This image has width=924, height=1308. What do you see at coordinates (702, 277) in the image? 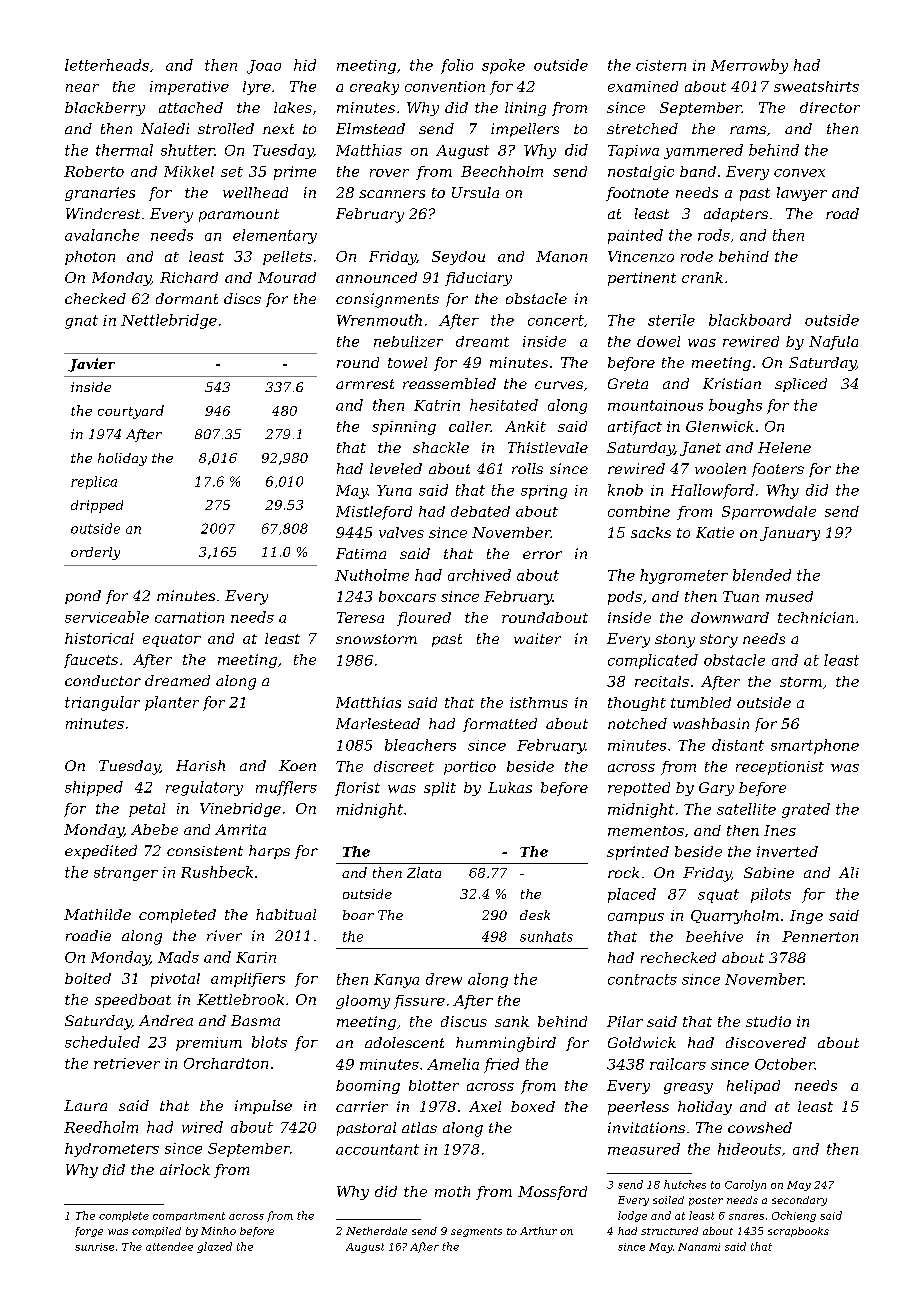
I see `crank` at bounding box center [702, 277].
